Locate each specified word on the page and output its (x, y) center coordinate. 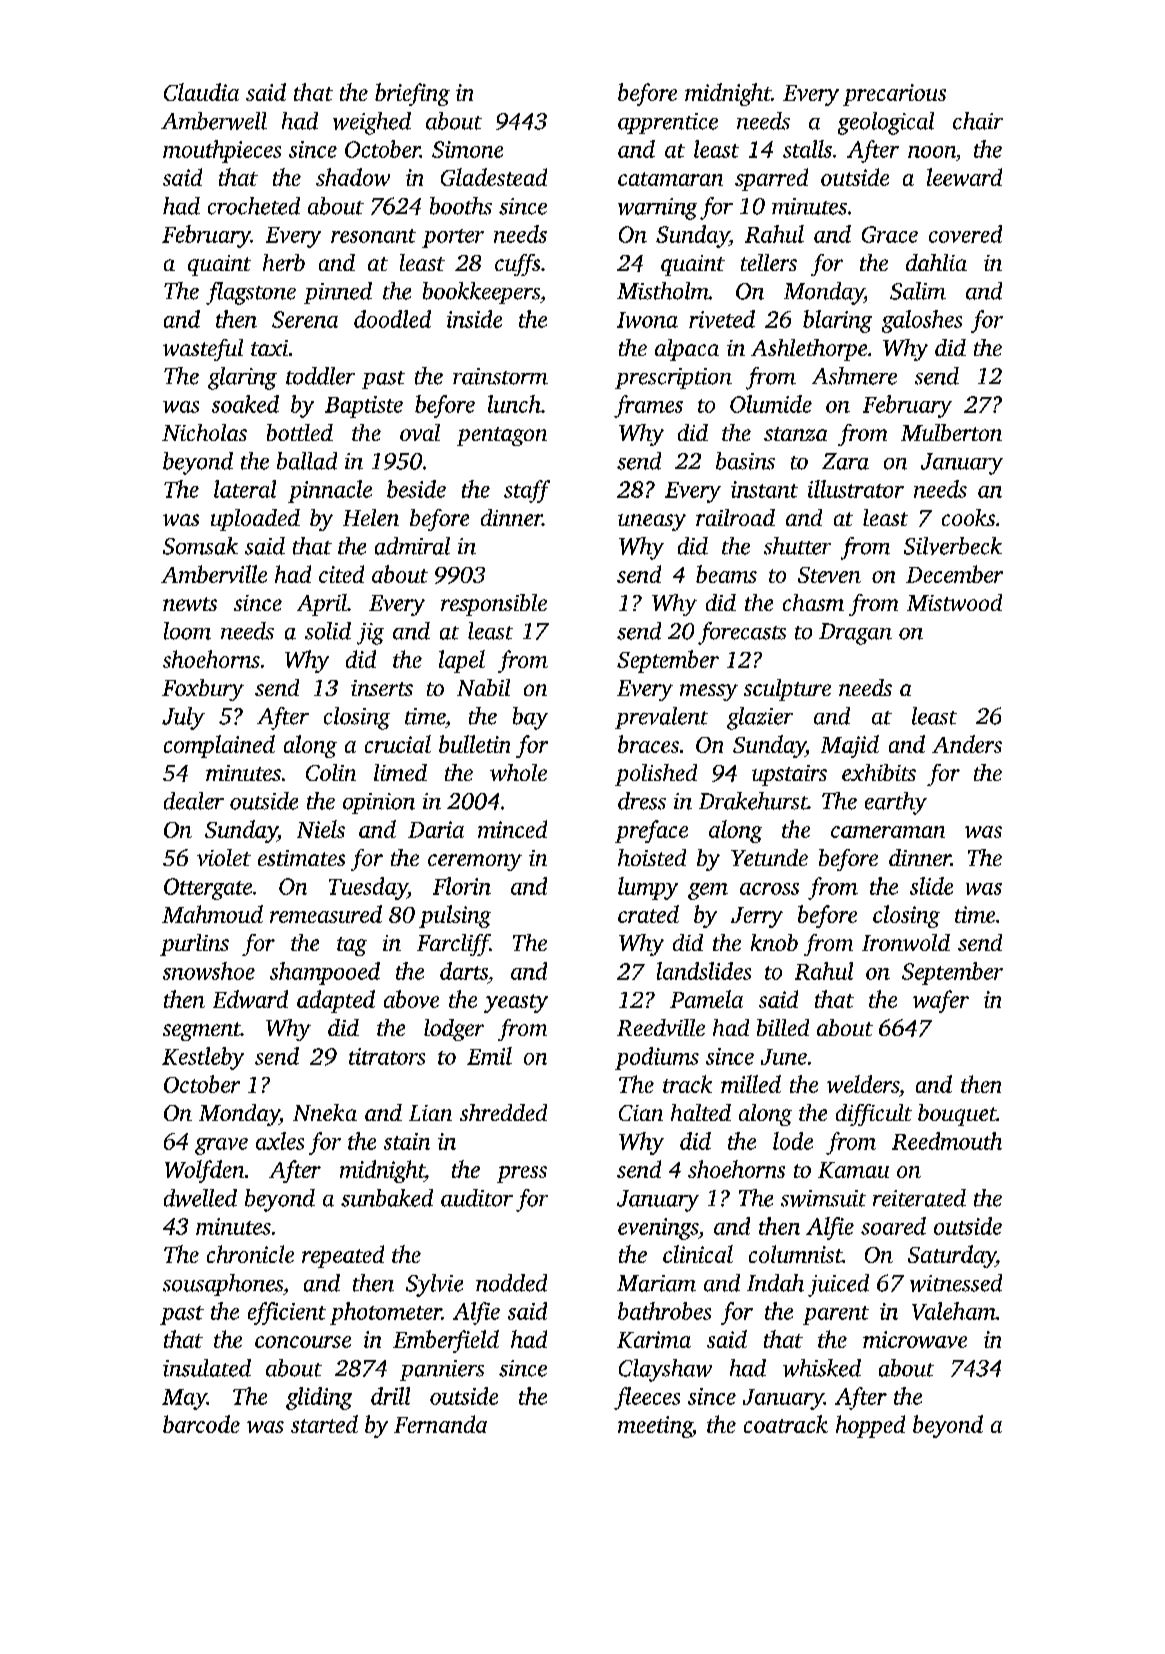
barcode (201, 1424)
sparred (771, 179)
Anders (967, 744)
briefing (412, 94)
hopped (870, 1426)
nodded (511, 1283)
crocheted (254, 206)
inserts (382, 688)
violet (224, 857)
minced (512, 829)
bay (530, 718)
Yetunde (769, 857)
